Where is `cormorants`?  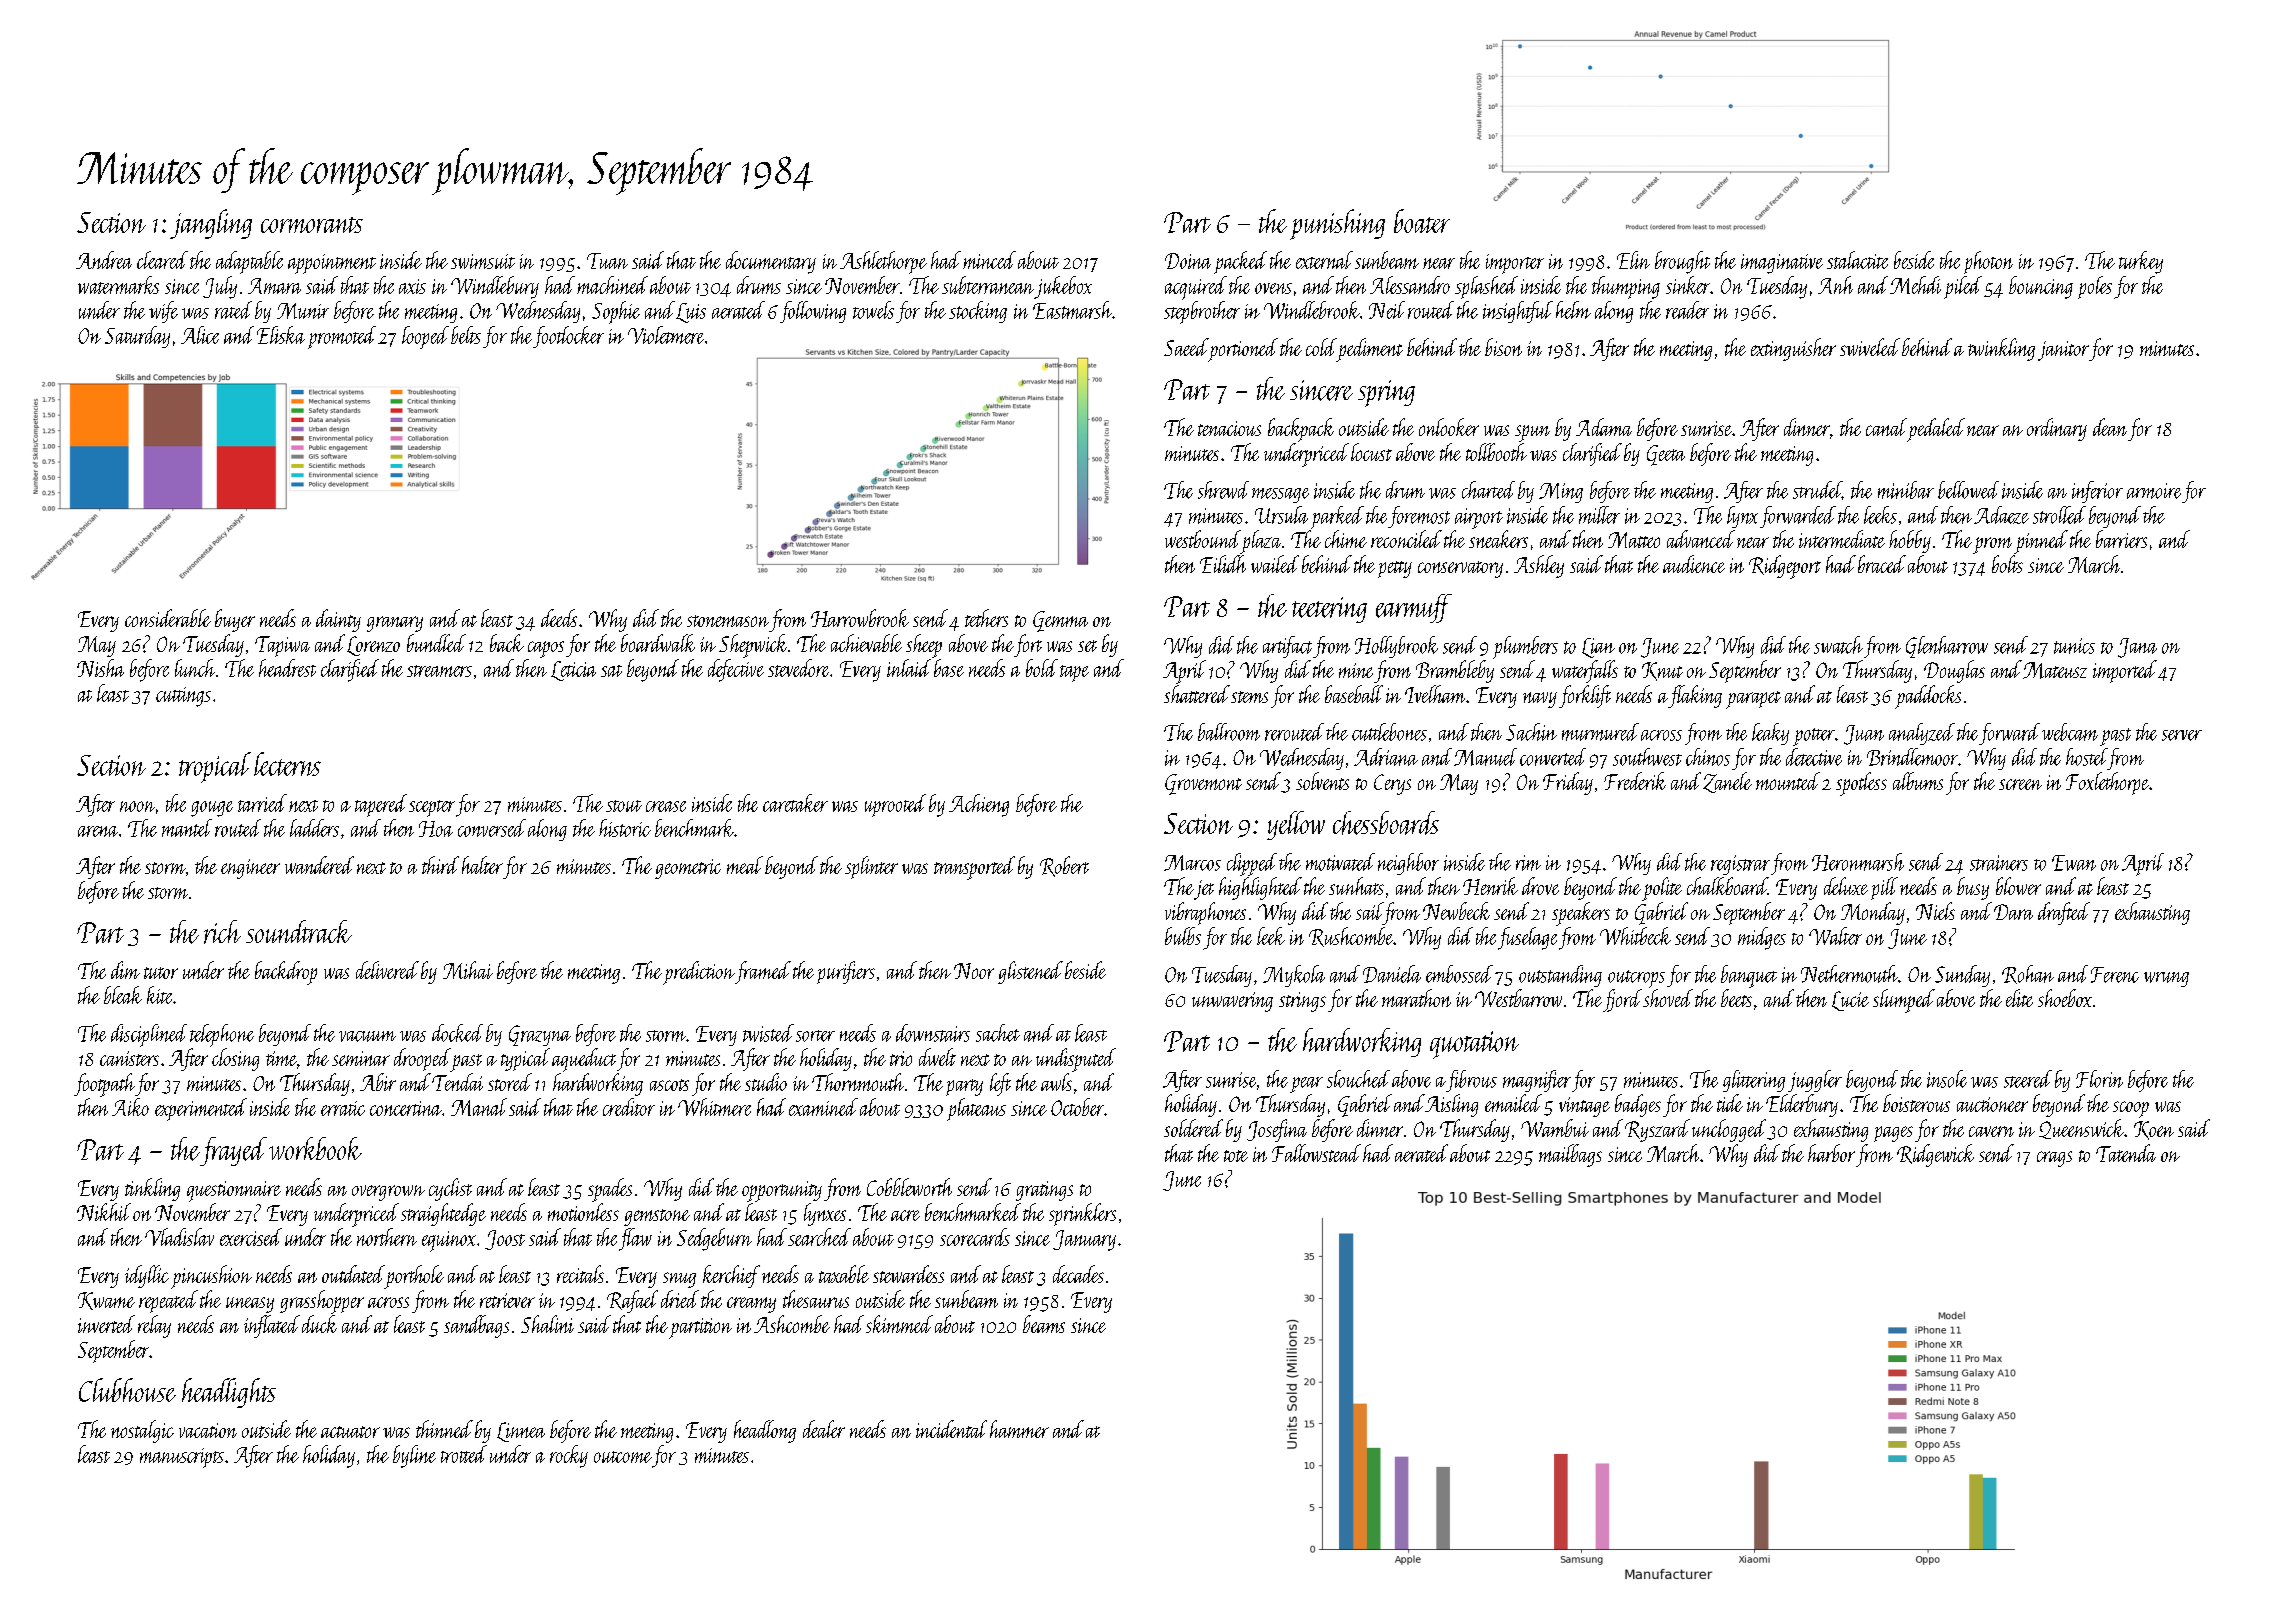 cormorants is located at coordinates (312, 225).
